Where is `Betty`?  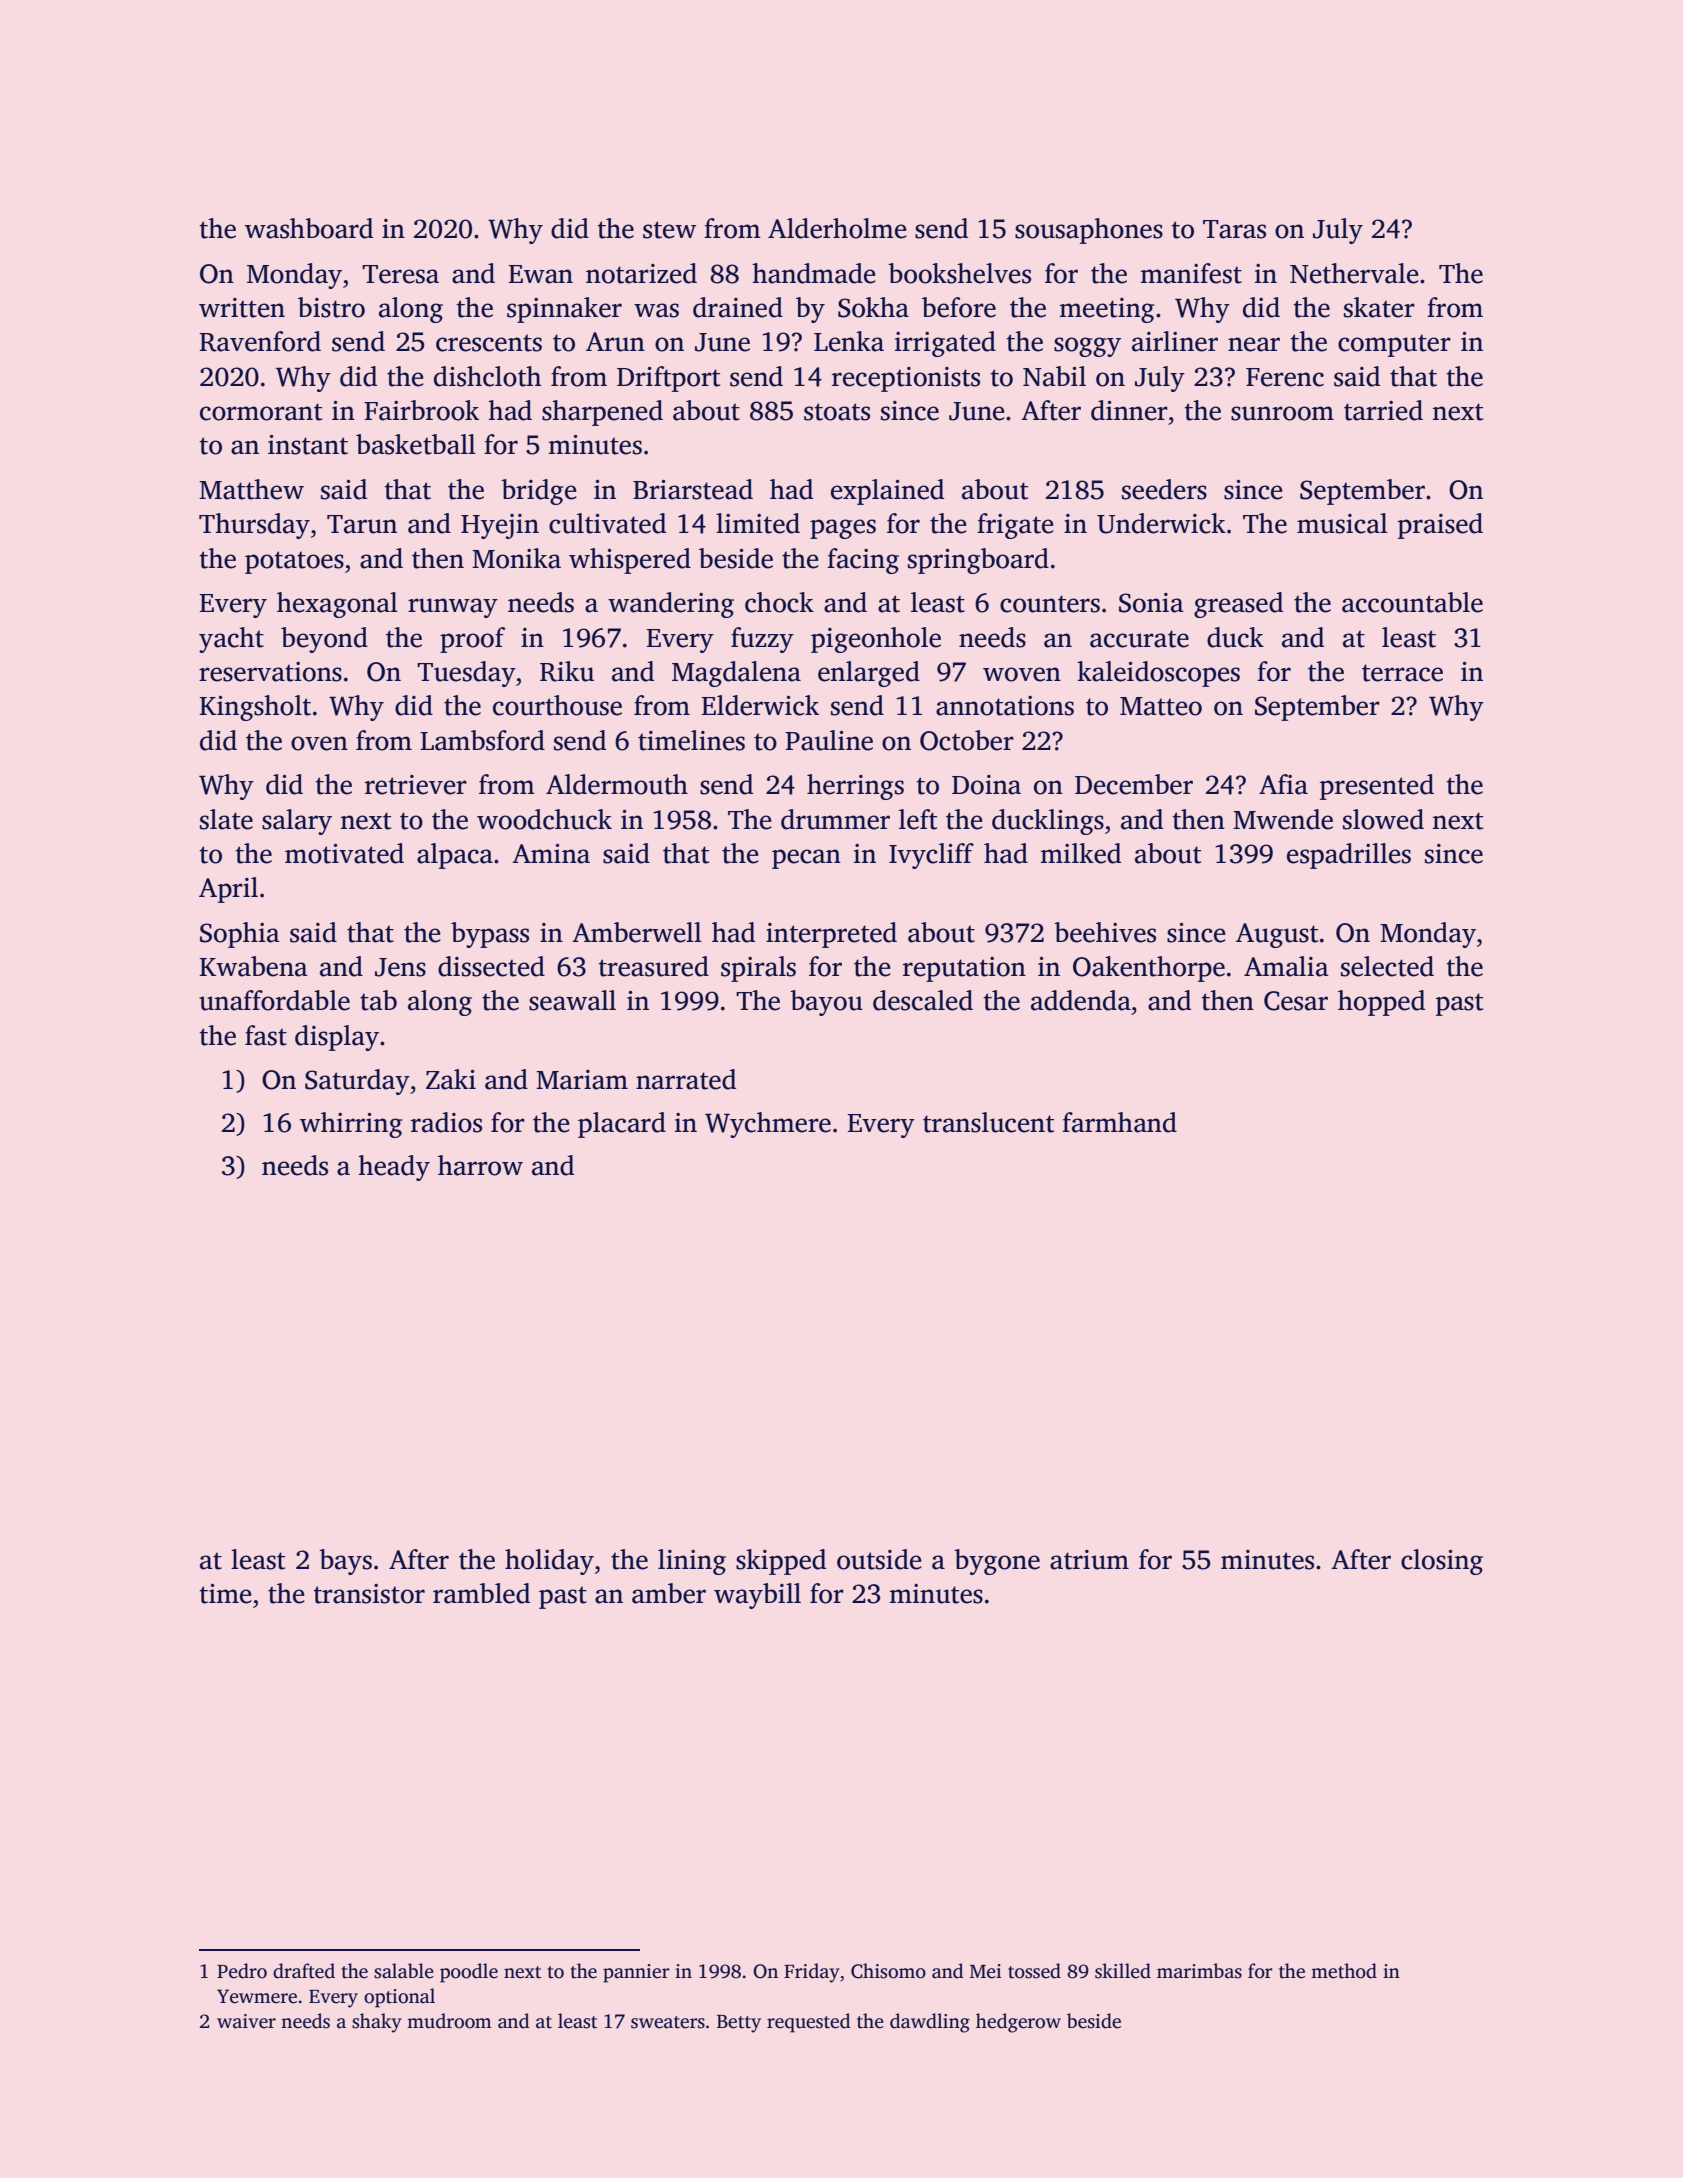
Betty is located at coordinates (739, 2024).
